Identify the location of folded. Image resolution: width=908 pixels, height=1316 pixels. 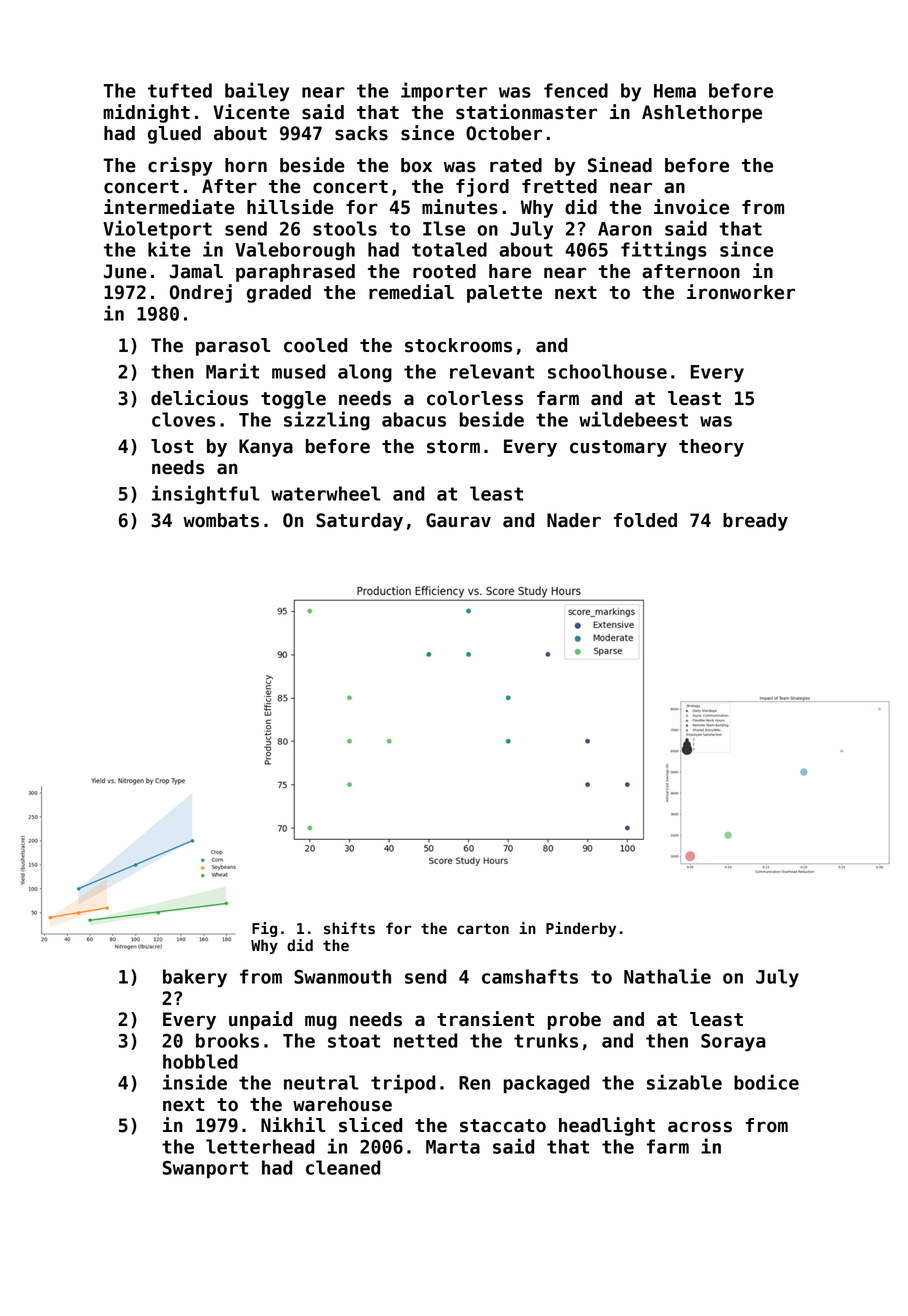
(645, 520).
